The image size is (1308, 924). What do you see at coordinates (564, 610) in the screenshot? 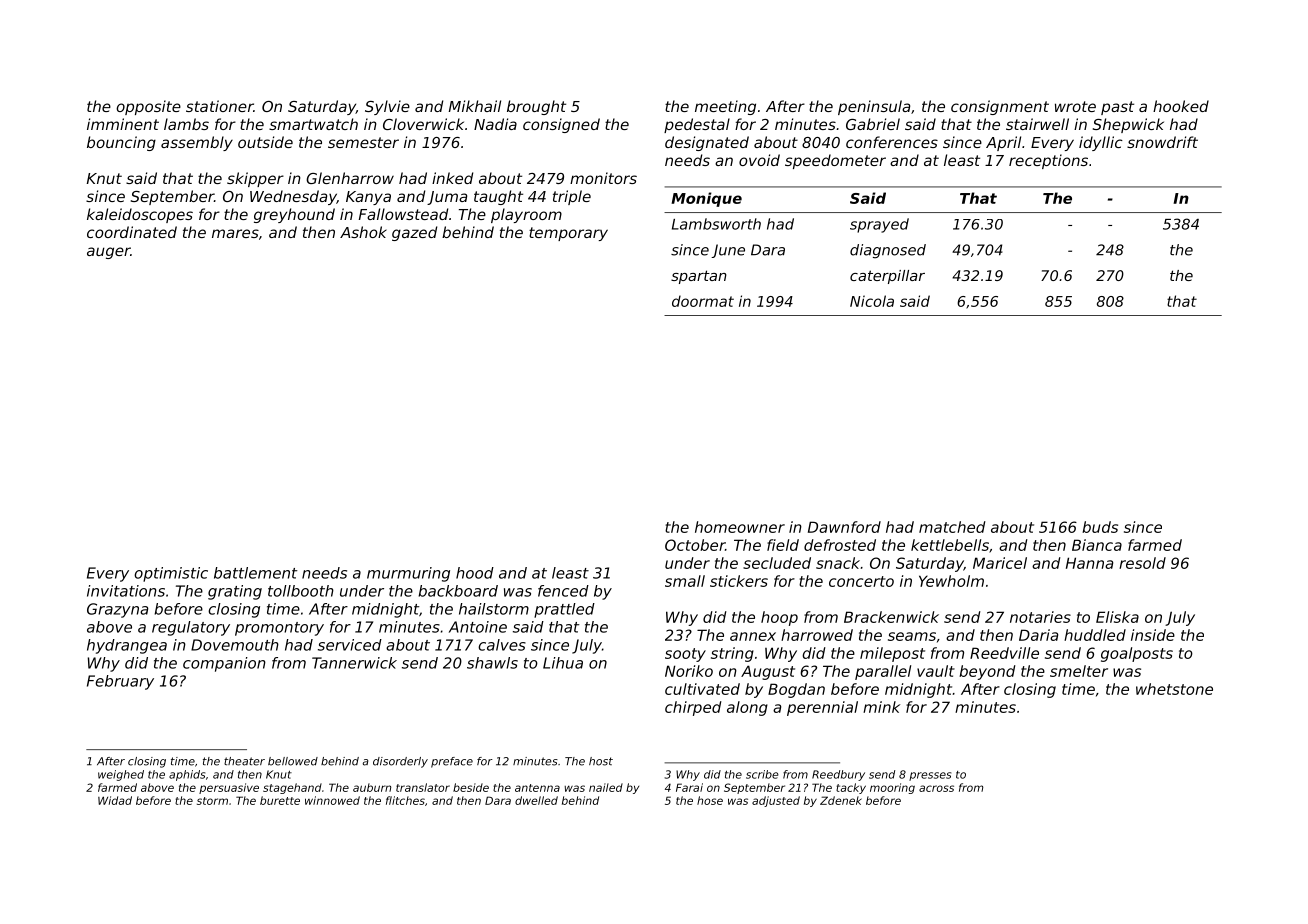
I see `prattled` at bounding box center [564, 610].
